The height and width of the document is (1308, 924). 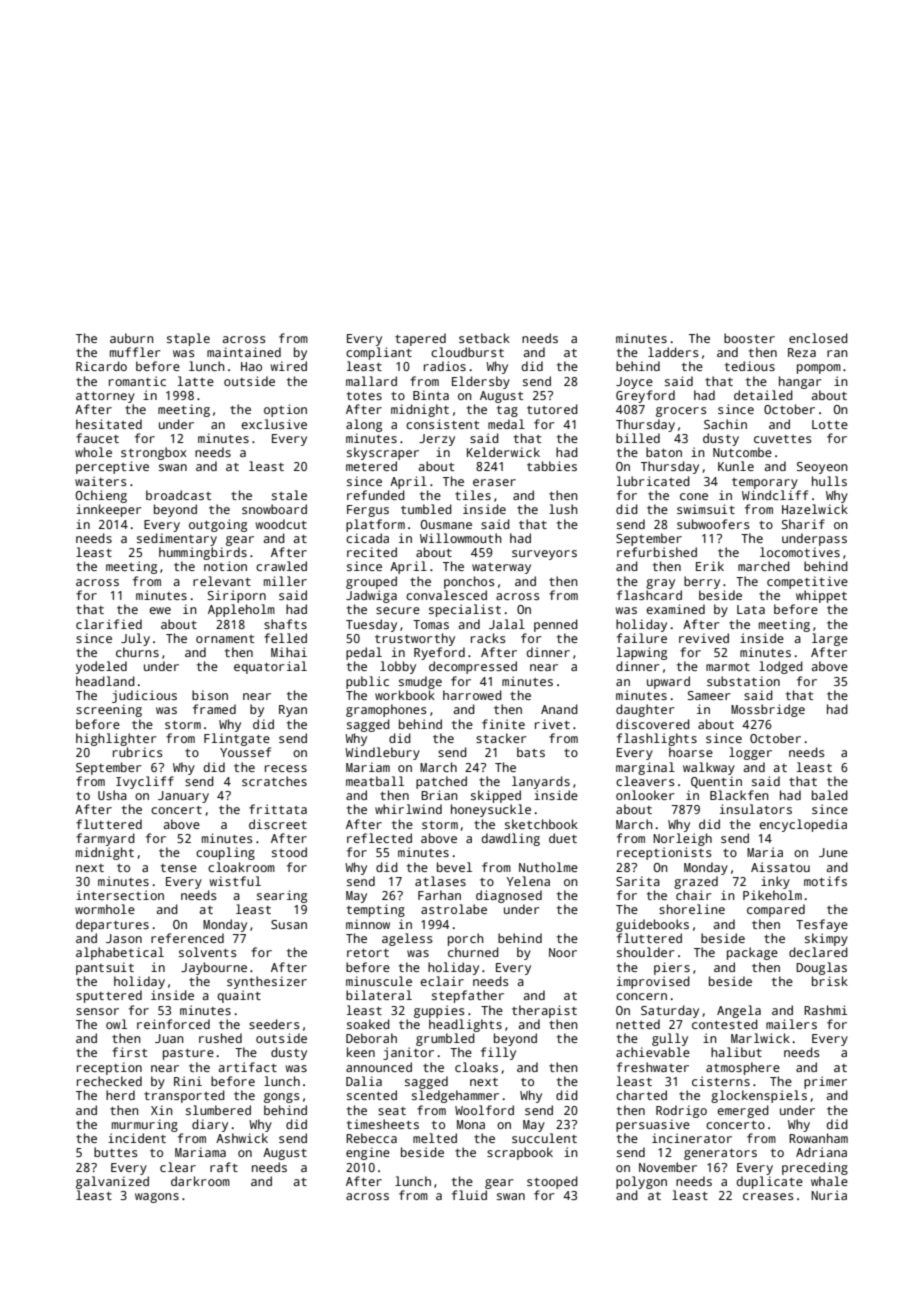 What do you see at coordinates (725, 424) in the document?
I see `Sachin` at bounding box center [725, 424].
